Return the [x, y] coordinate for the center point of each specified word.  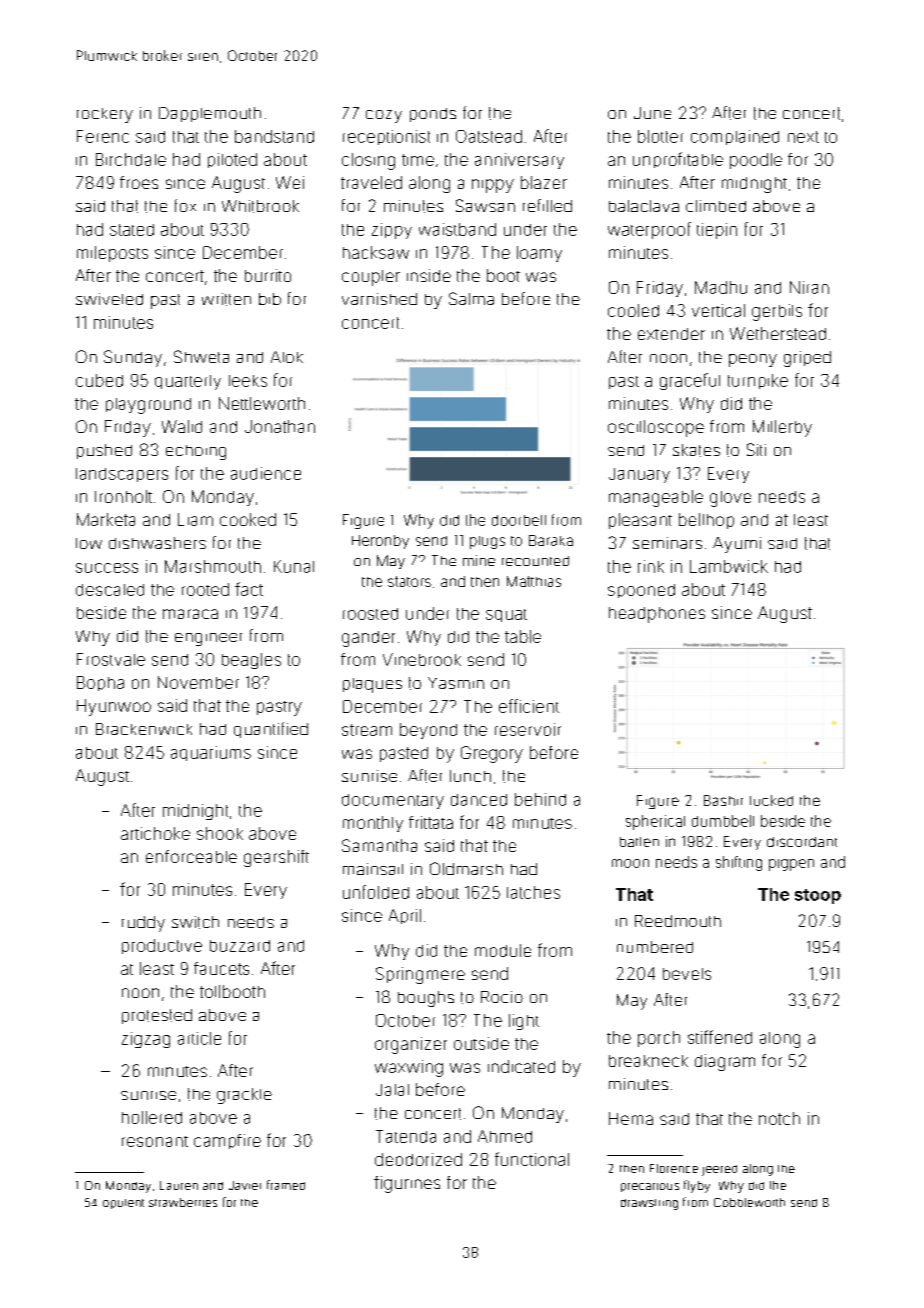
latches [533, 892]
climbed [716, 206]
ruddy [143, 924]
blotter [660, 136]
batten [639, 842]
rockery [105, 115]
